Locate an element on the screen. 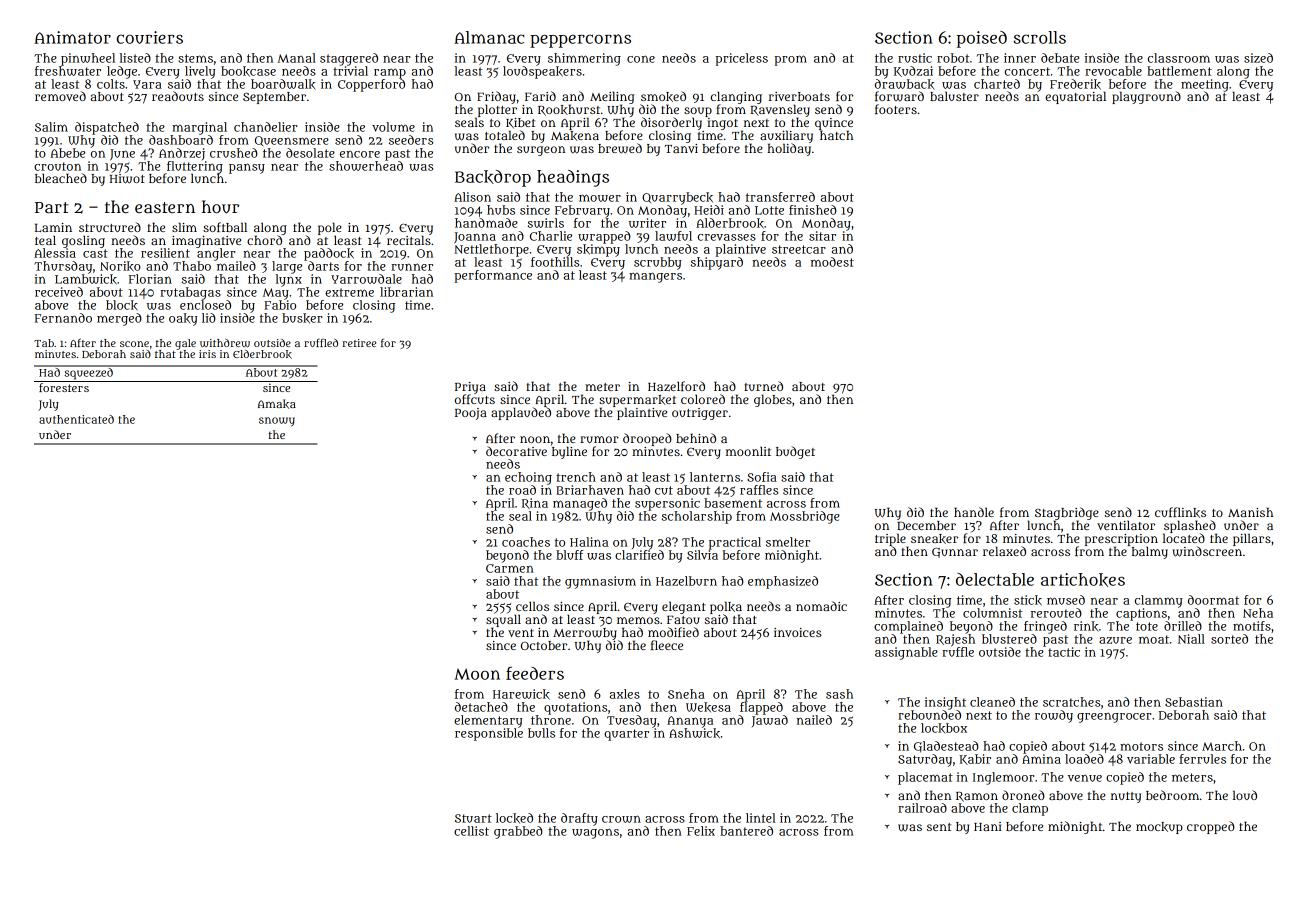 Image resolution: width=1308 pixels, height=924 pixels. bedroom is located at coordinates (1172, 795).
